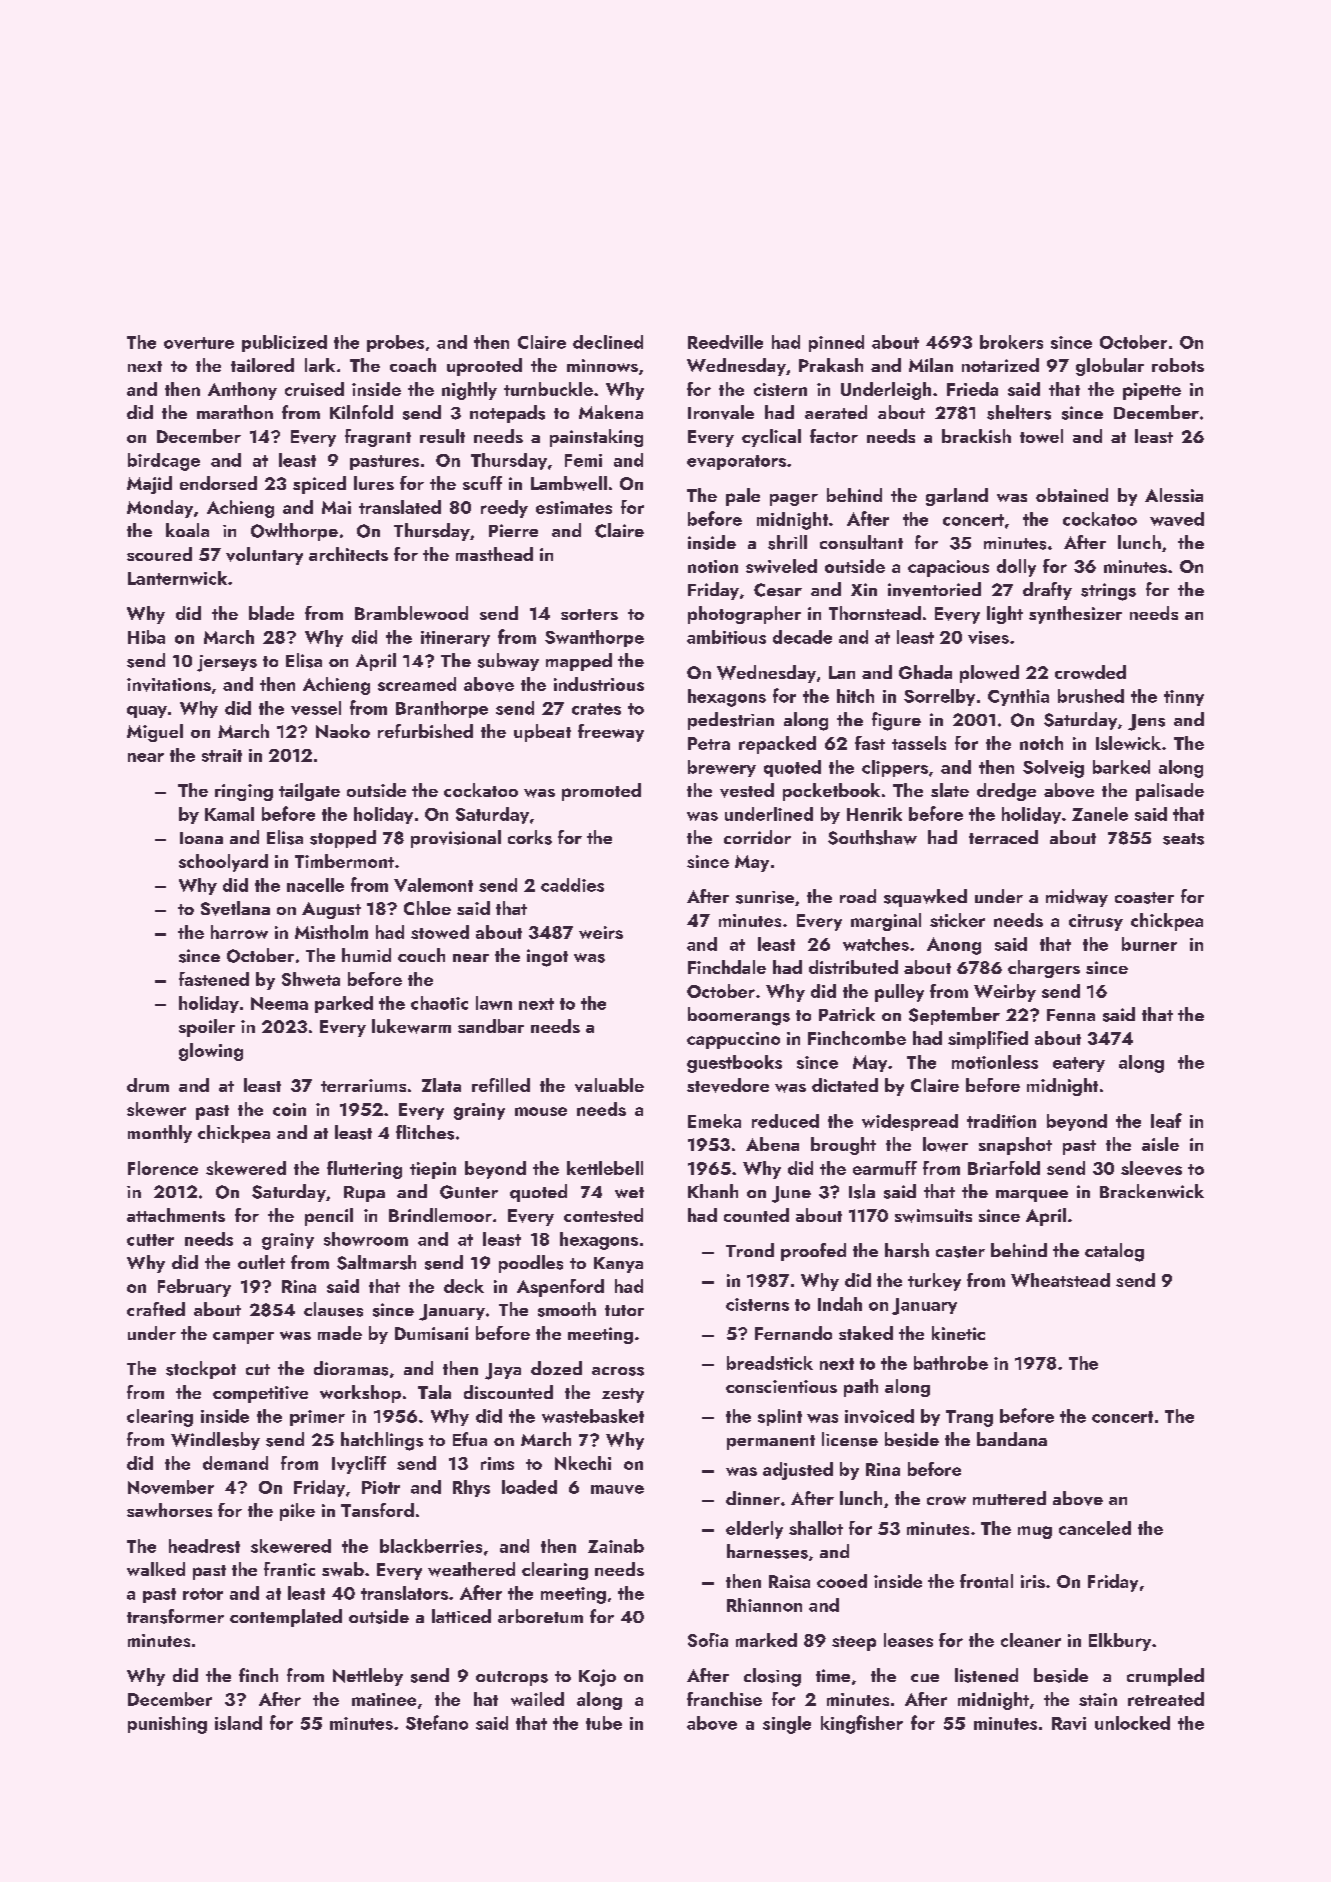 The height and width of the page is (1882, 1331). Describe the element at coordinates (167, 1725) in the page. I see `punishing` at that location.
